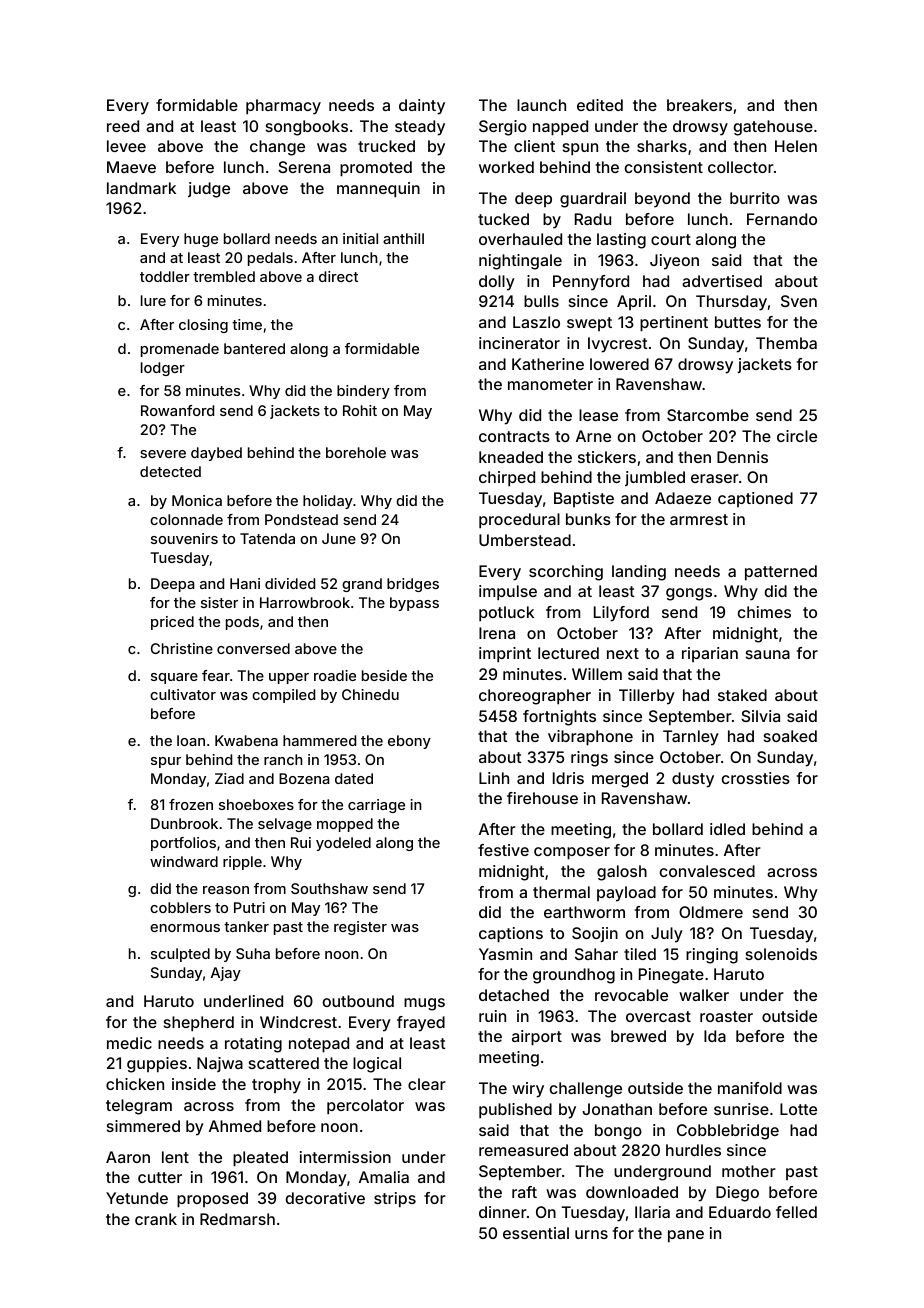 The image size is (924, 1308). I want to click on Serena, so click(304, 167).
